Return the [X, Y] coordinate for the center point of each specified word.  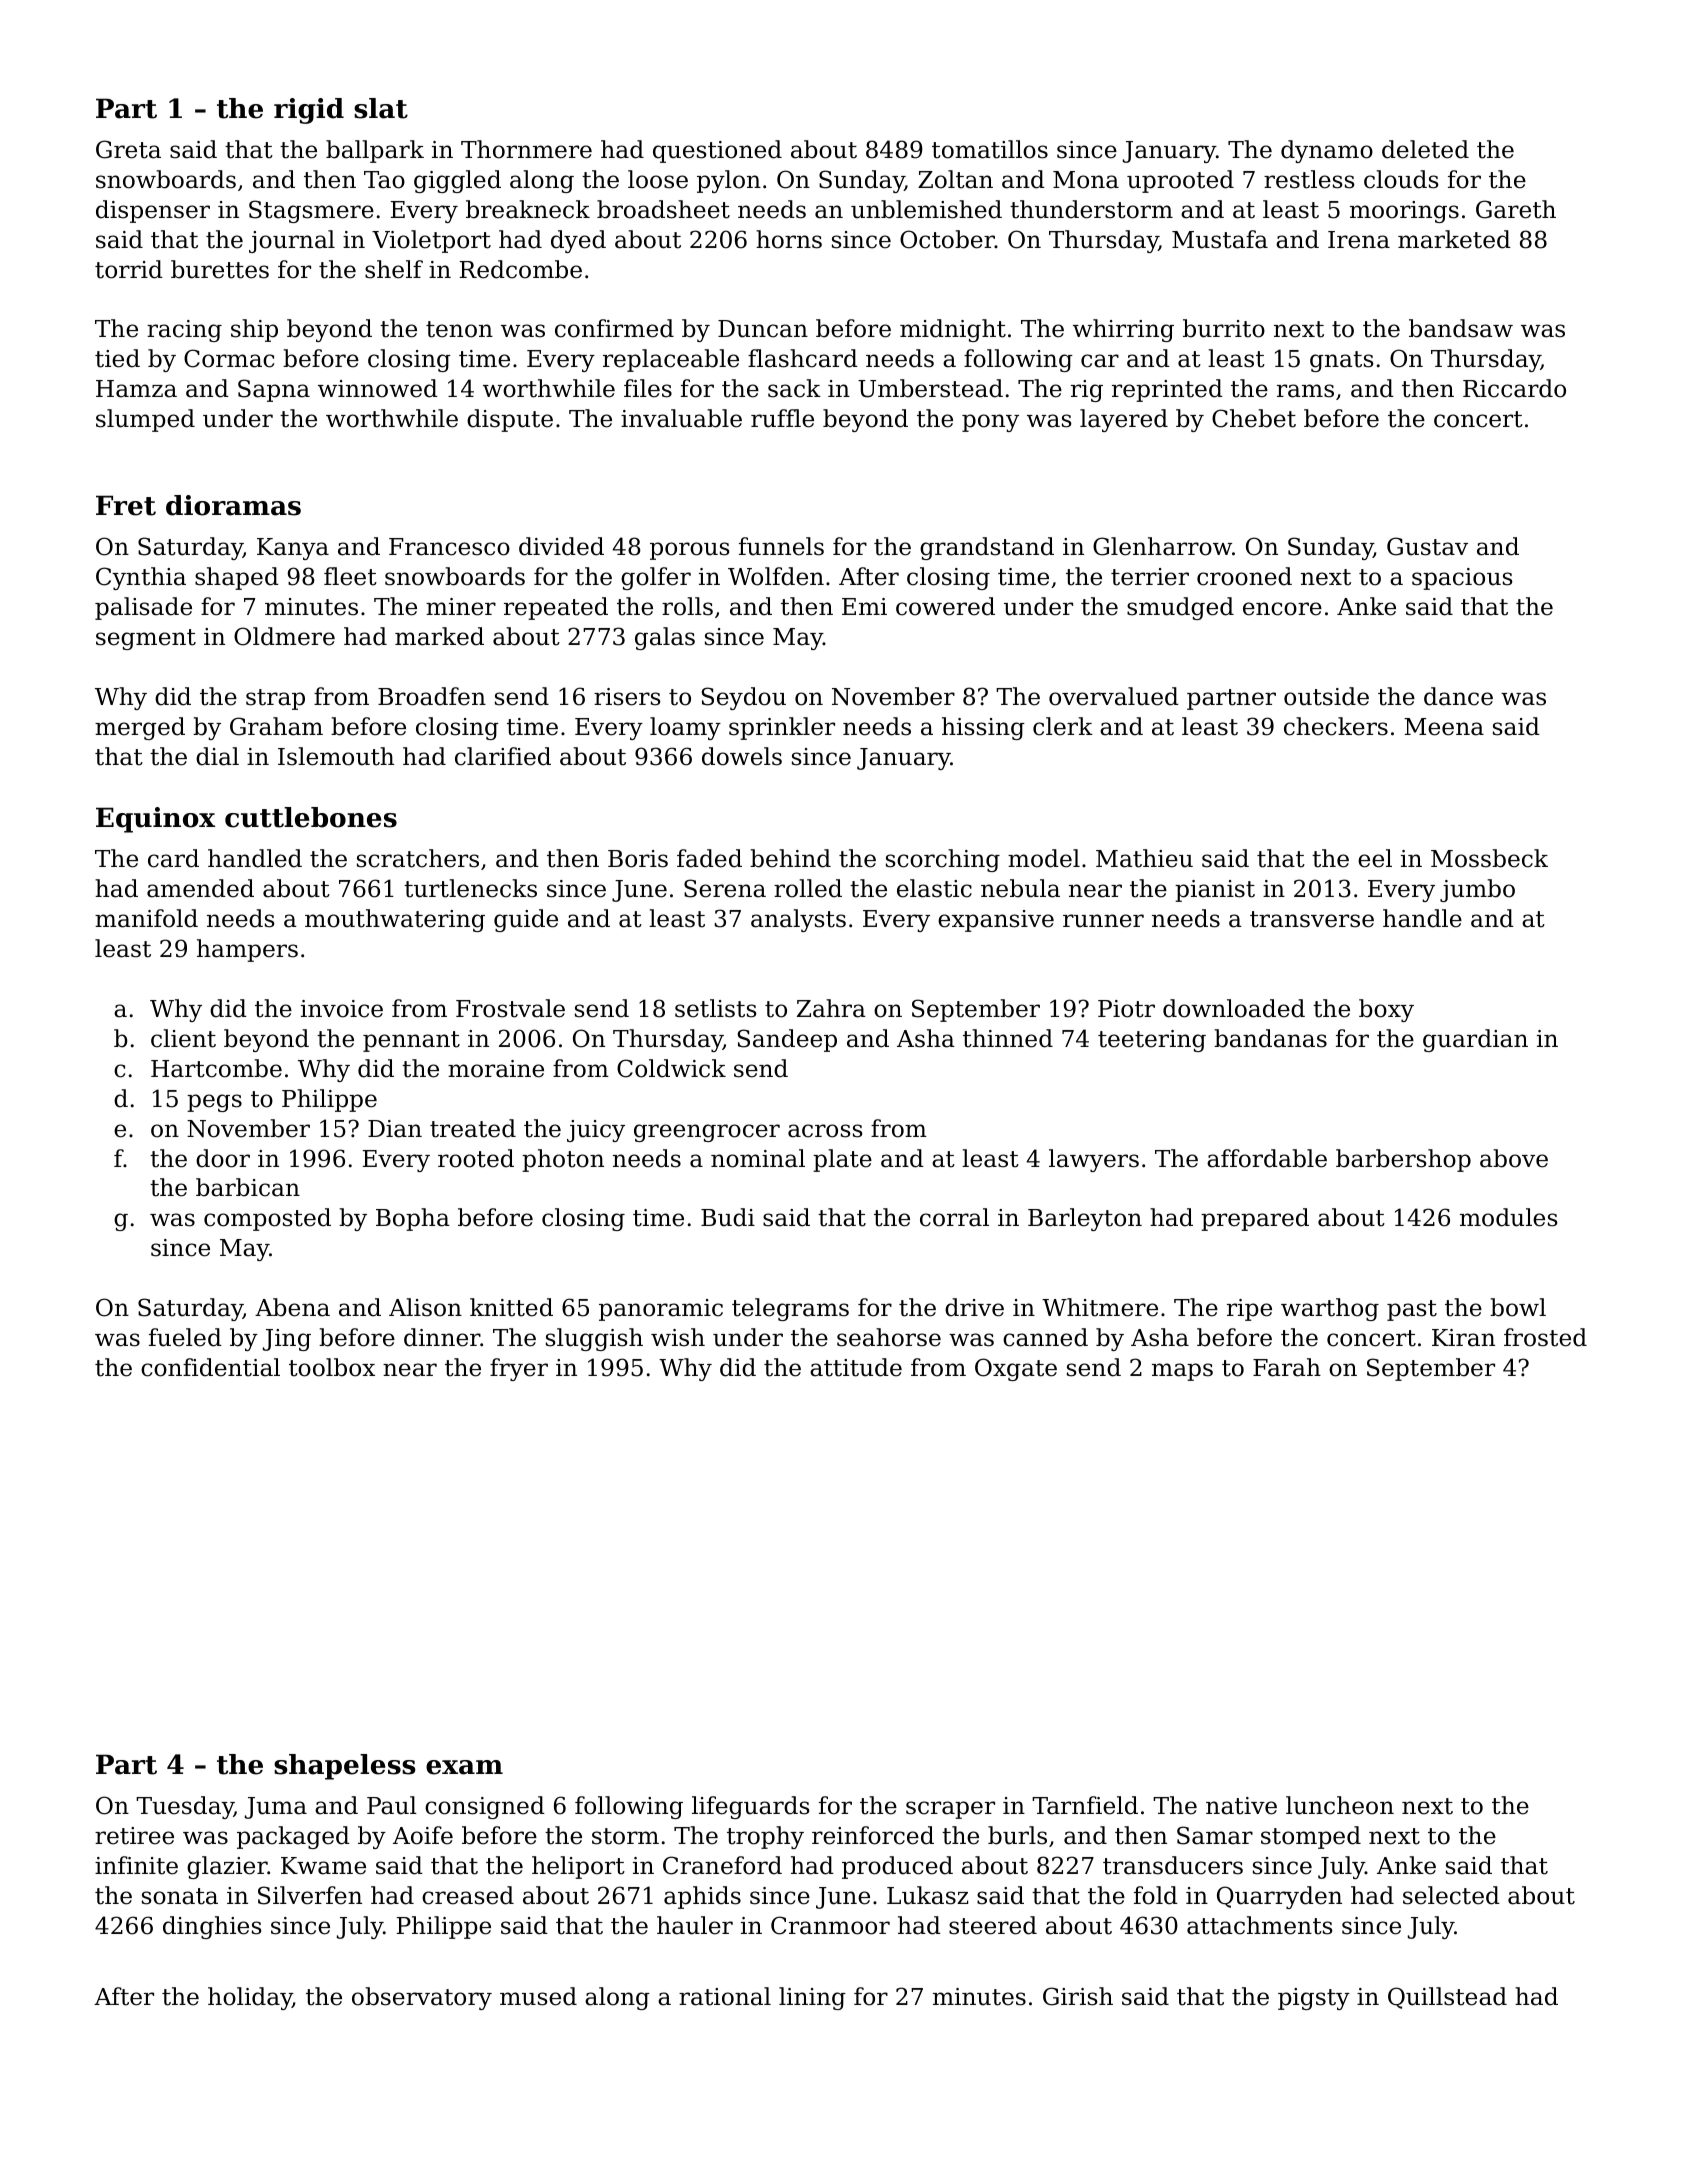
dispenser [153, 211]
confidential [210, 1367]
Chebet [1254, 418]
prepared [1255, 1219]
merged [140, 728]
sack [794, 388]
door [223, 1158]
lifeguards [751, 1807]
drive [974, 1307]
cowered [945, 606]
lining [812, 1998]
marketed [1454, 239]
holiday [250, 1998]
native [1241, 1806]
